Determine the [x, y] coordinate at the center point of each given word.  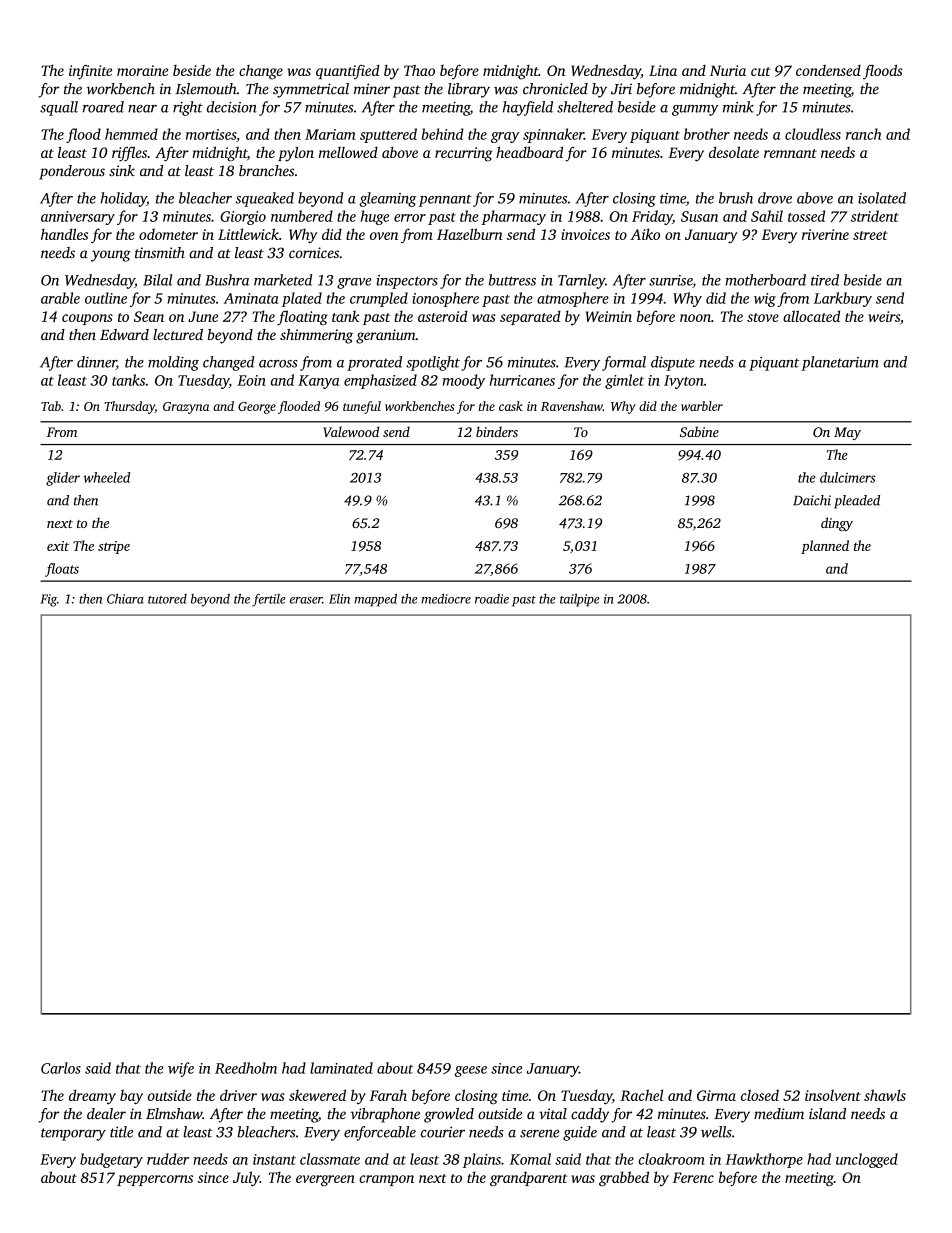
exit [58, 546]
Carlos [61, 1068]
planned [825, 547]
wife [181, 1069]
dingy [837, 524]
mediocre [446, 599]
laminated [341, 1068]
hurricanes [522, 380]
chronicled [555, 89]
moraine [142, 70]
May [847, 433]
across [278, 364]
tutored [167, 599]
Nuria [728, 70]
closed [760, 1095]
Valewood [351, 431]
